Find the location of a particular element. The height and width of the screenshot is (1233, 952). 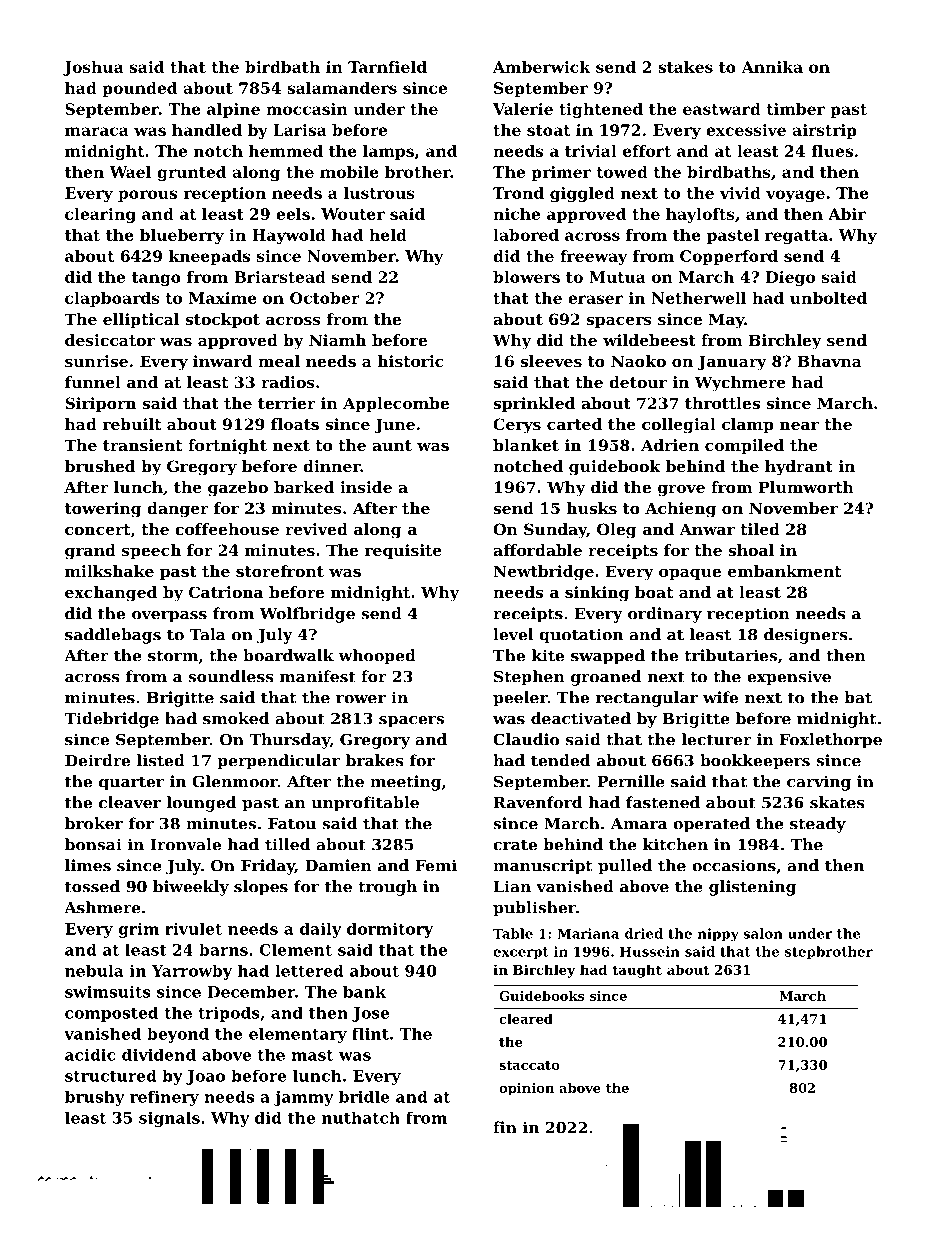

Deirdre is located at coordinates (97, 760).
